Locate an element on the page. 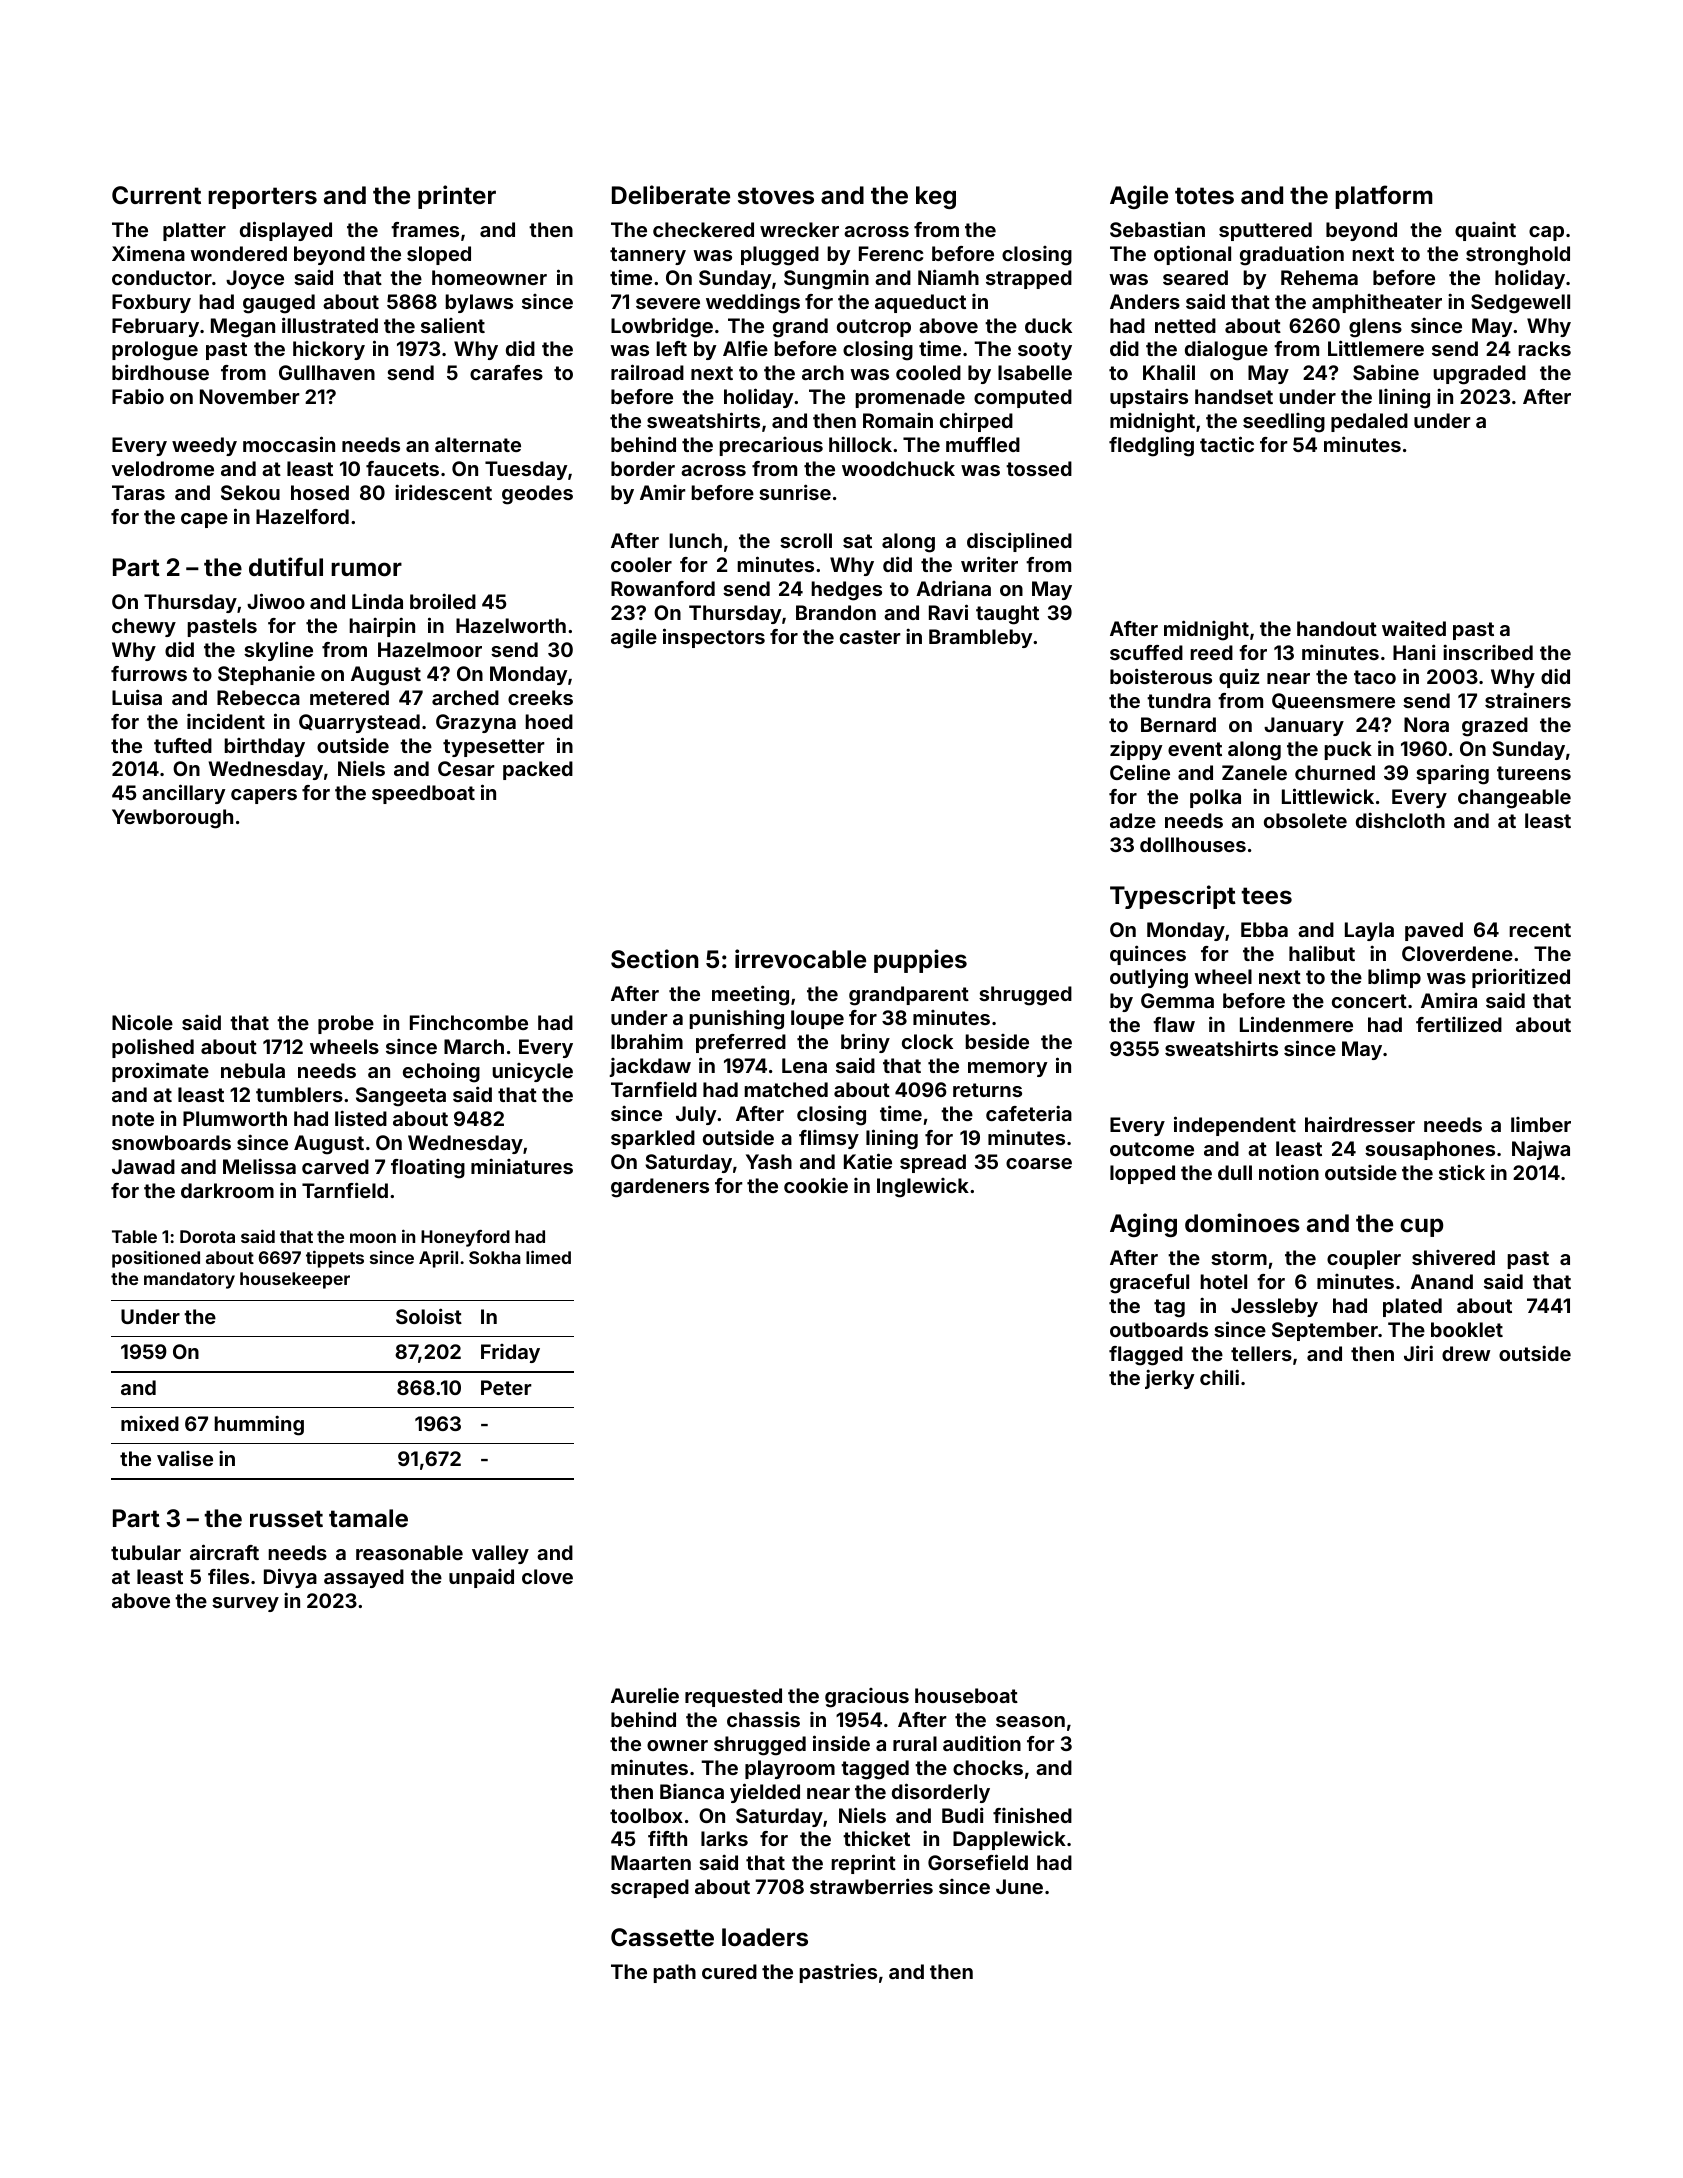  June is located at coordinates (1019, 1886).
